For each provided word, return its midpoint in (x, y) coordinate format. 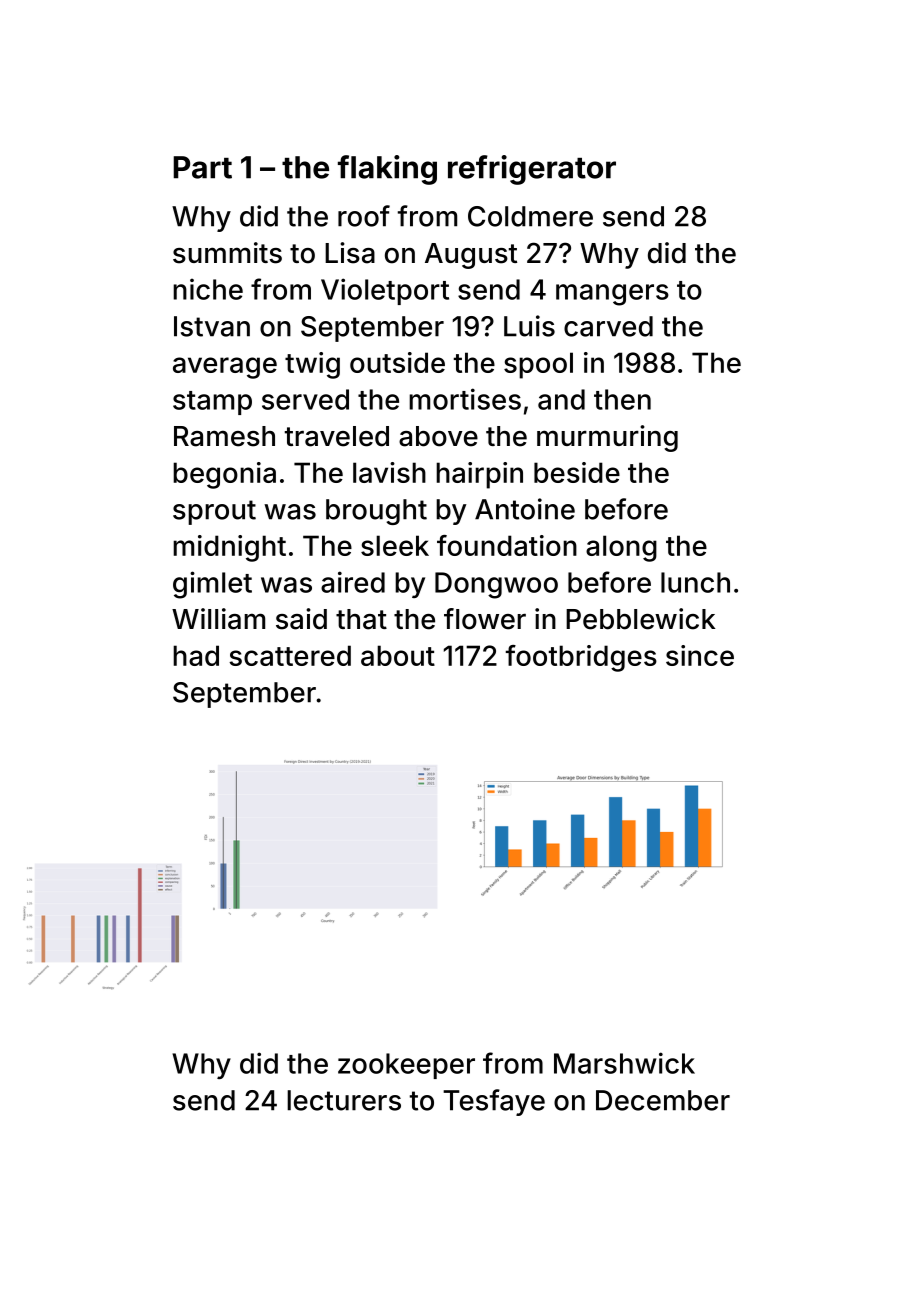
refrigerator (532, 170)
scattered (290, 655)
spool (538, 365)
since (700, 655)
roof (364, 216)
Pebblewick (640, 619)
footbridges (581, 658)
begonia (224, 475)
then (622, 399)
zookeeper (406, 1066)
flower (485, 619)
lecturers (344, 1100)
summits (227, 253)
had (196, 655)
